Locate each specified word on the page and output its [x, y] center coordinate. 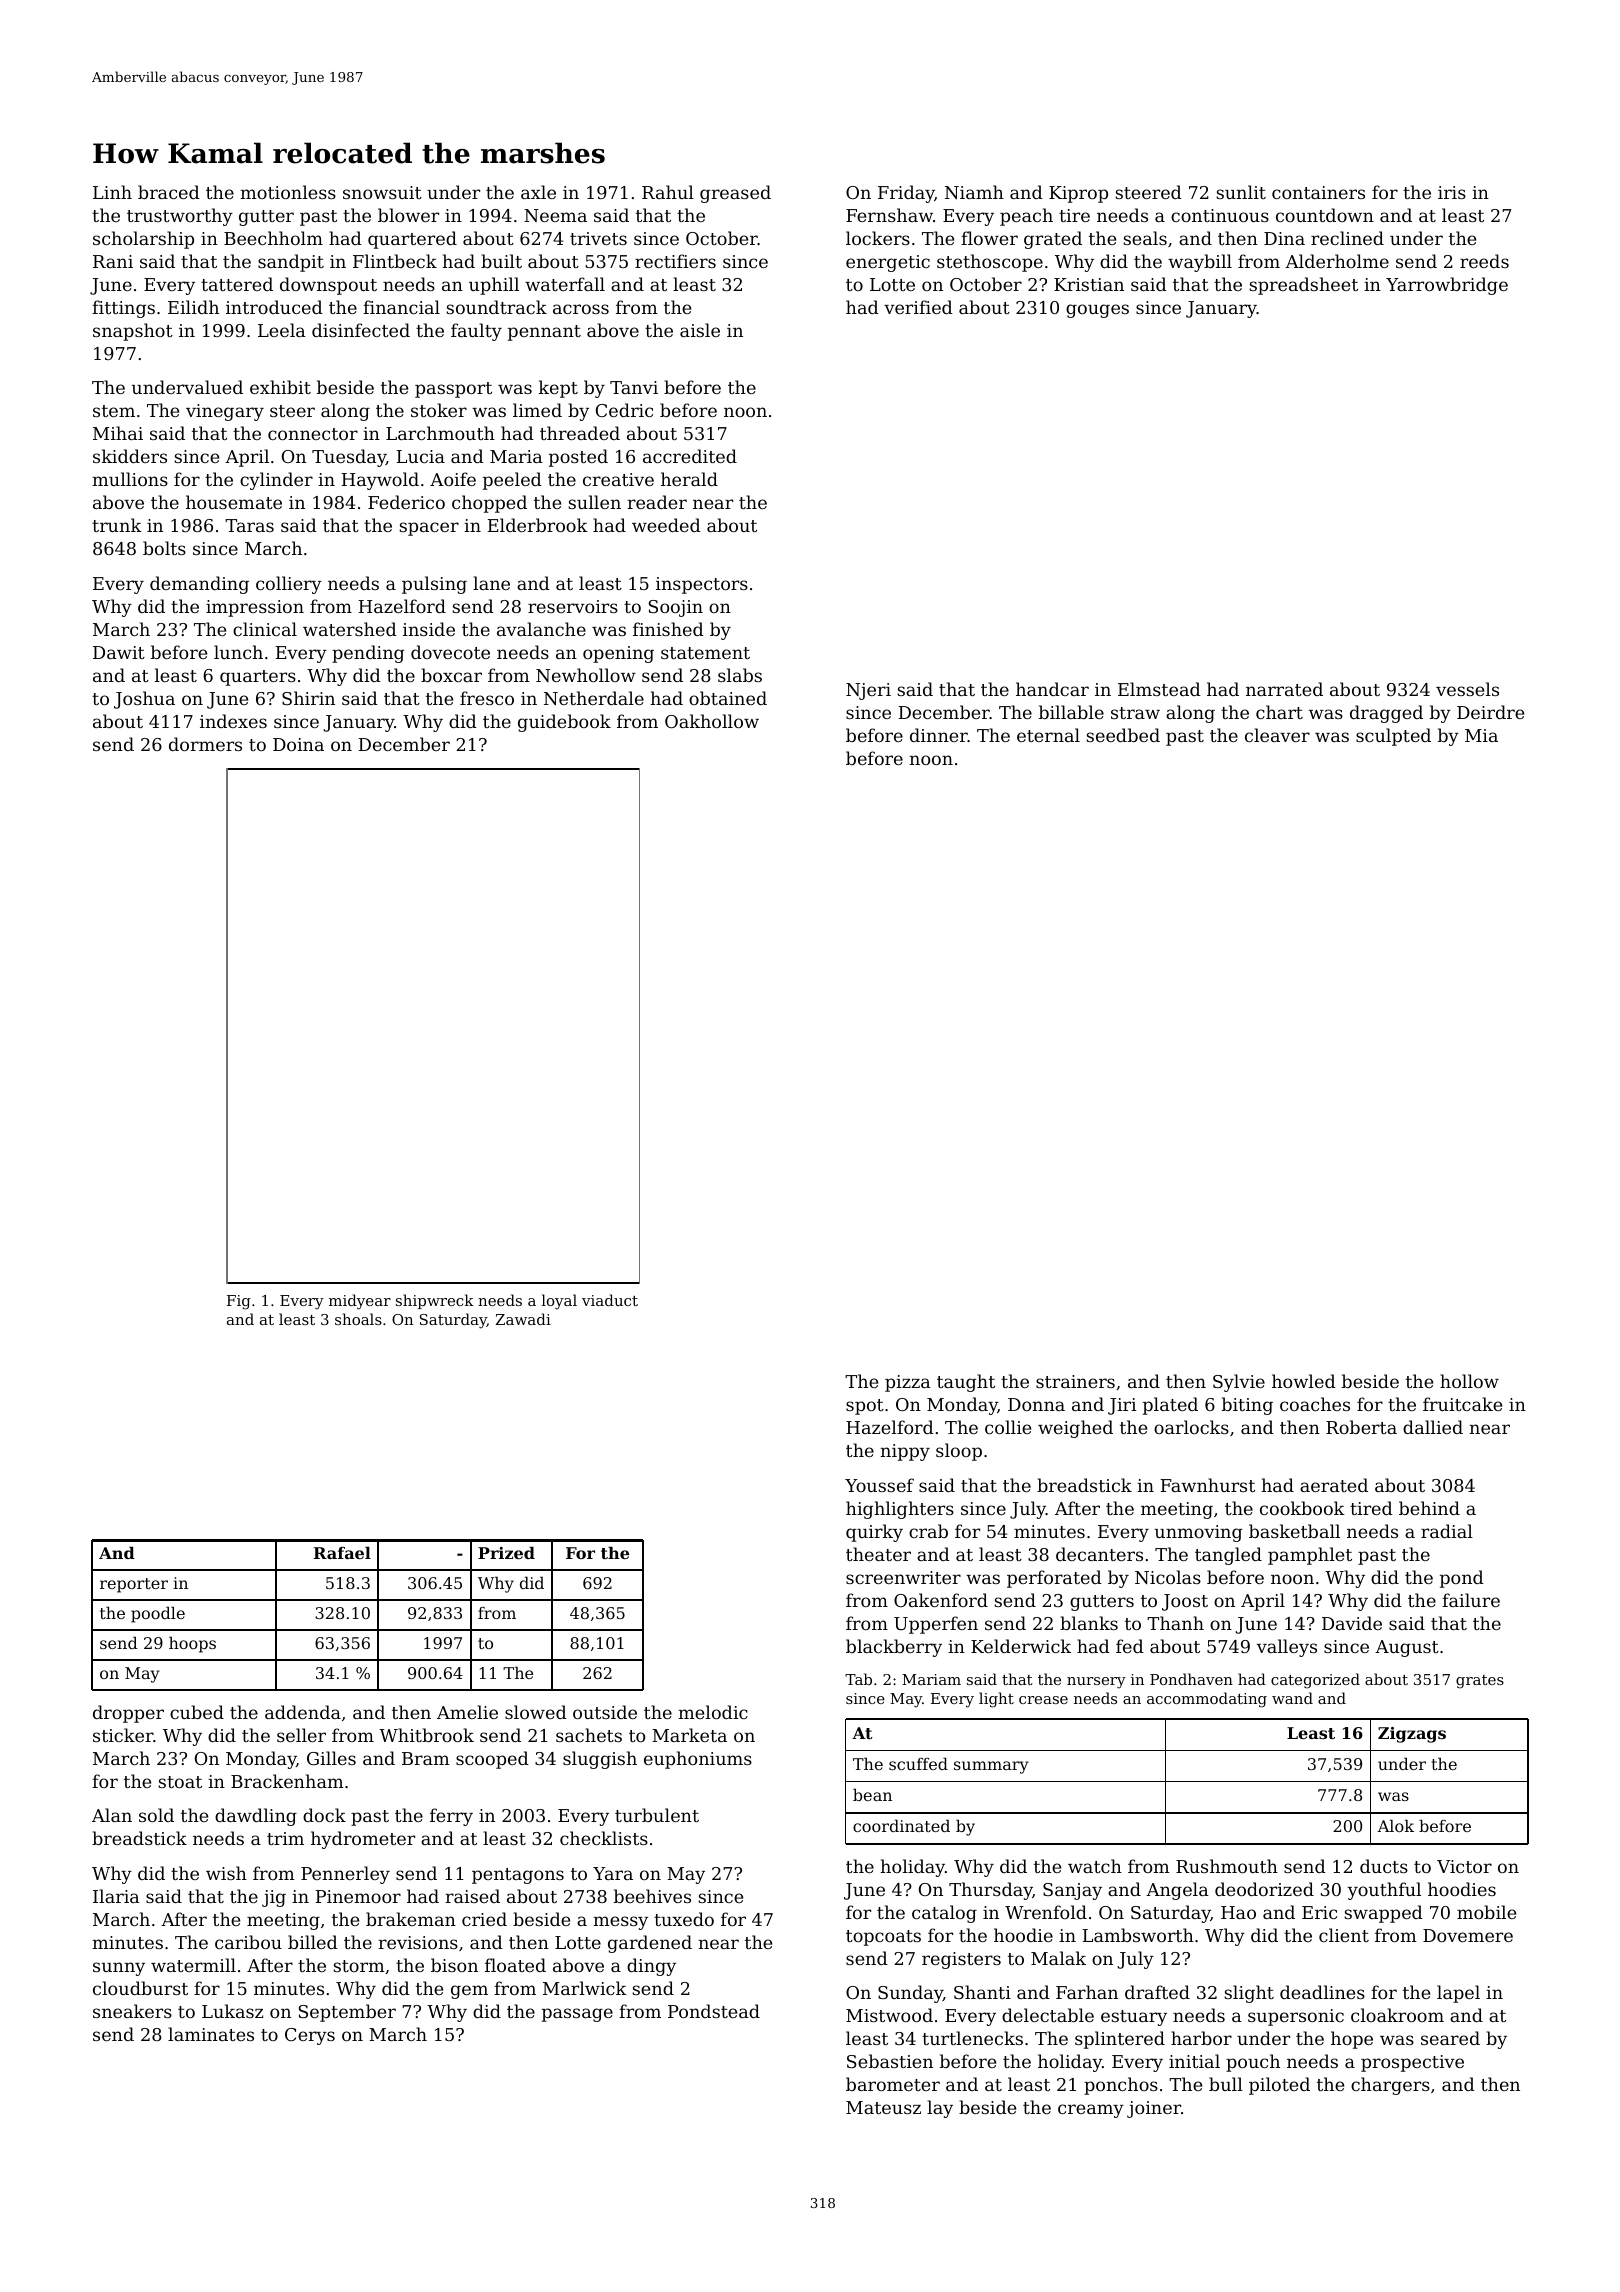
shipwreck [435, 1301]
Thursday [990, 1891]
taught [966, 1383]
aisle [700, 330]
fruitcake [1462, 1404]
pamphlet [1310, 1556]
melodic [713, 1712]
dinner [939, 735]
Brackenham [287, 1781]
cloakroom [1397, 2015]
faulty [476, 332]
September [347, 2013]
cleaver [1277, 735]
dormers [205, 744]
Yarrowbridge [1447, 286]
